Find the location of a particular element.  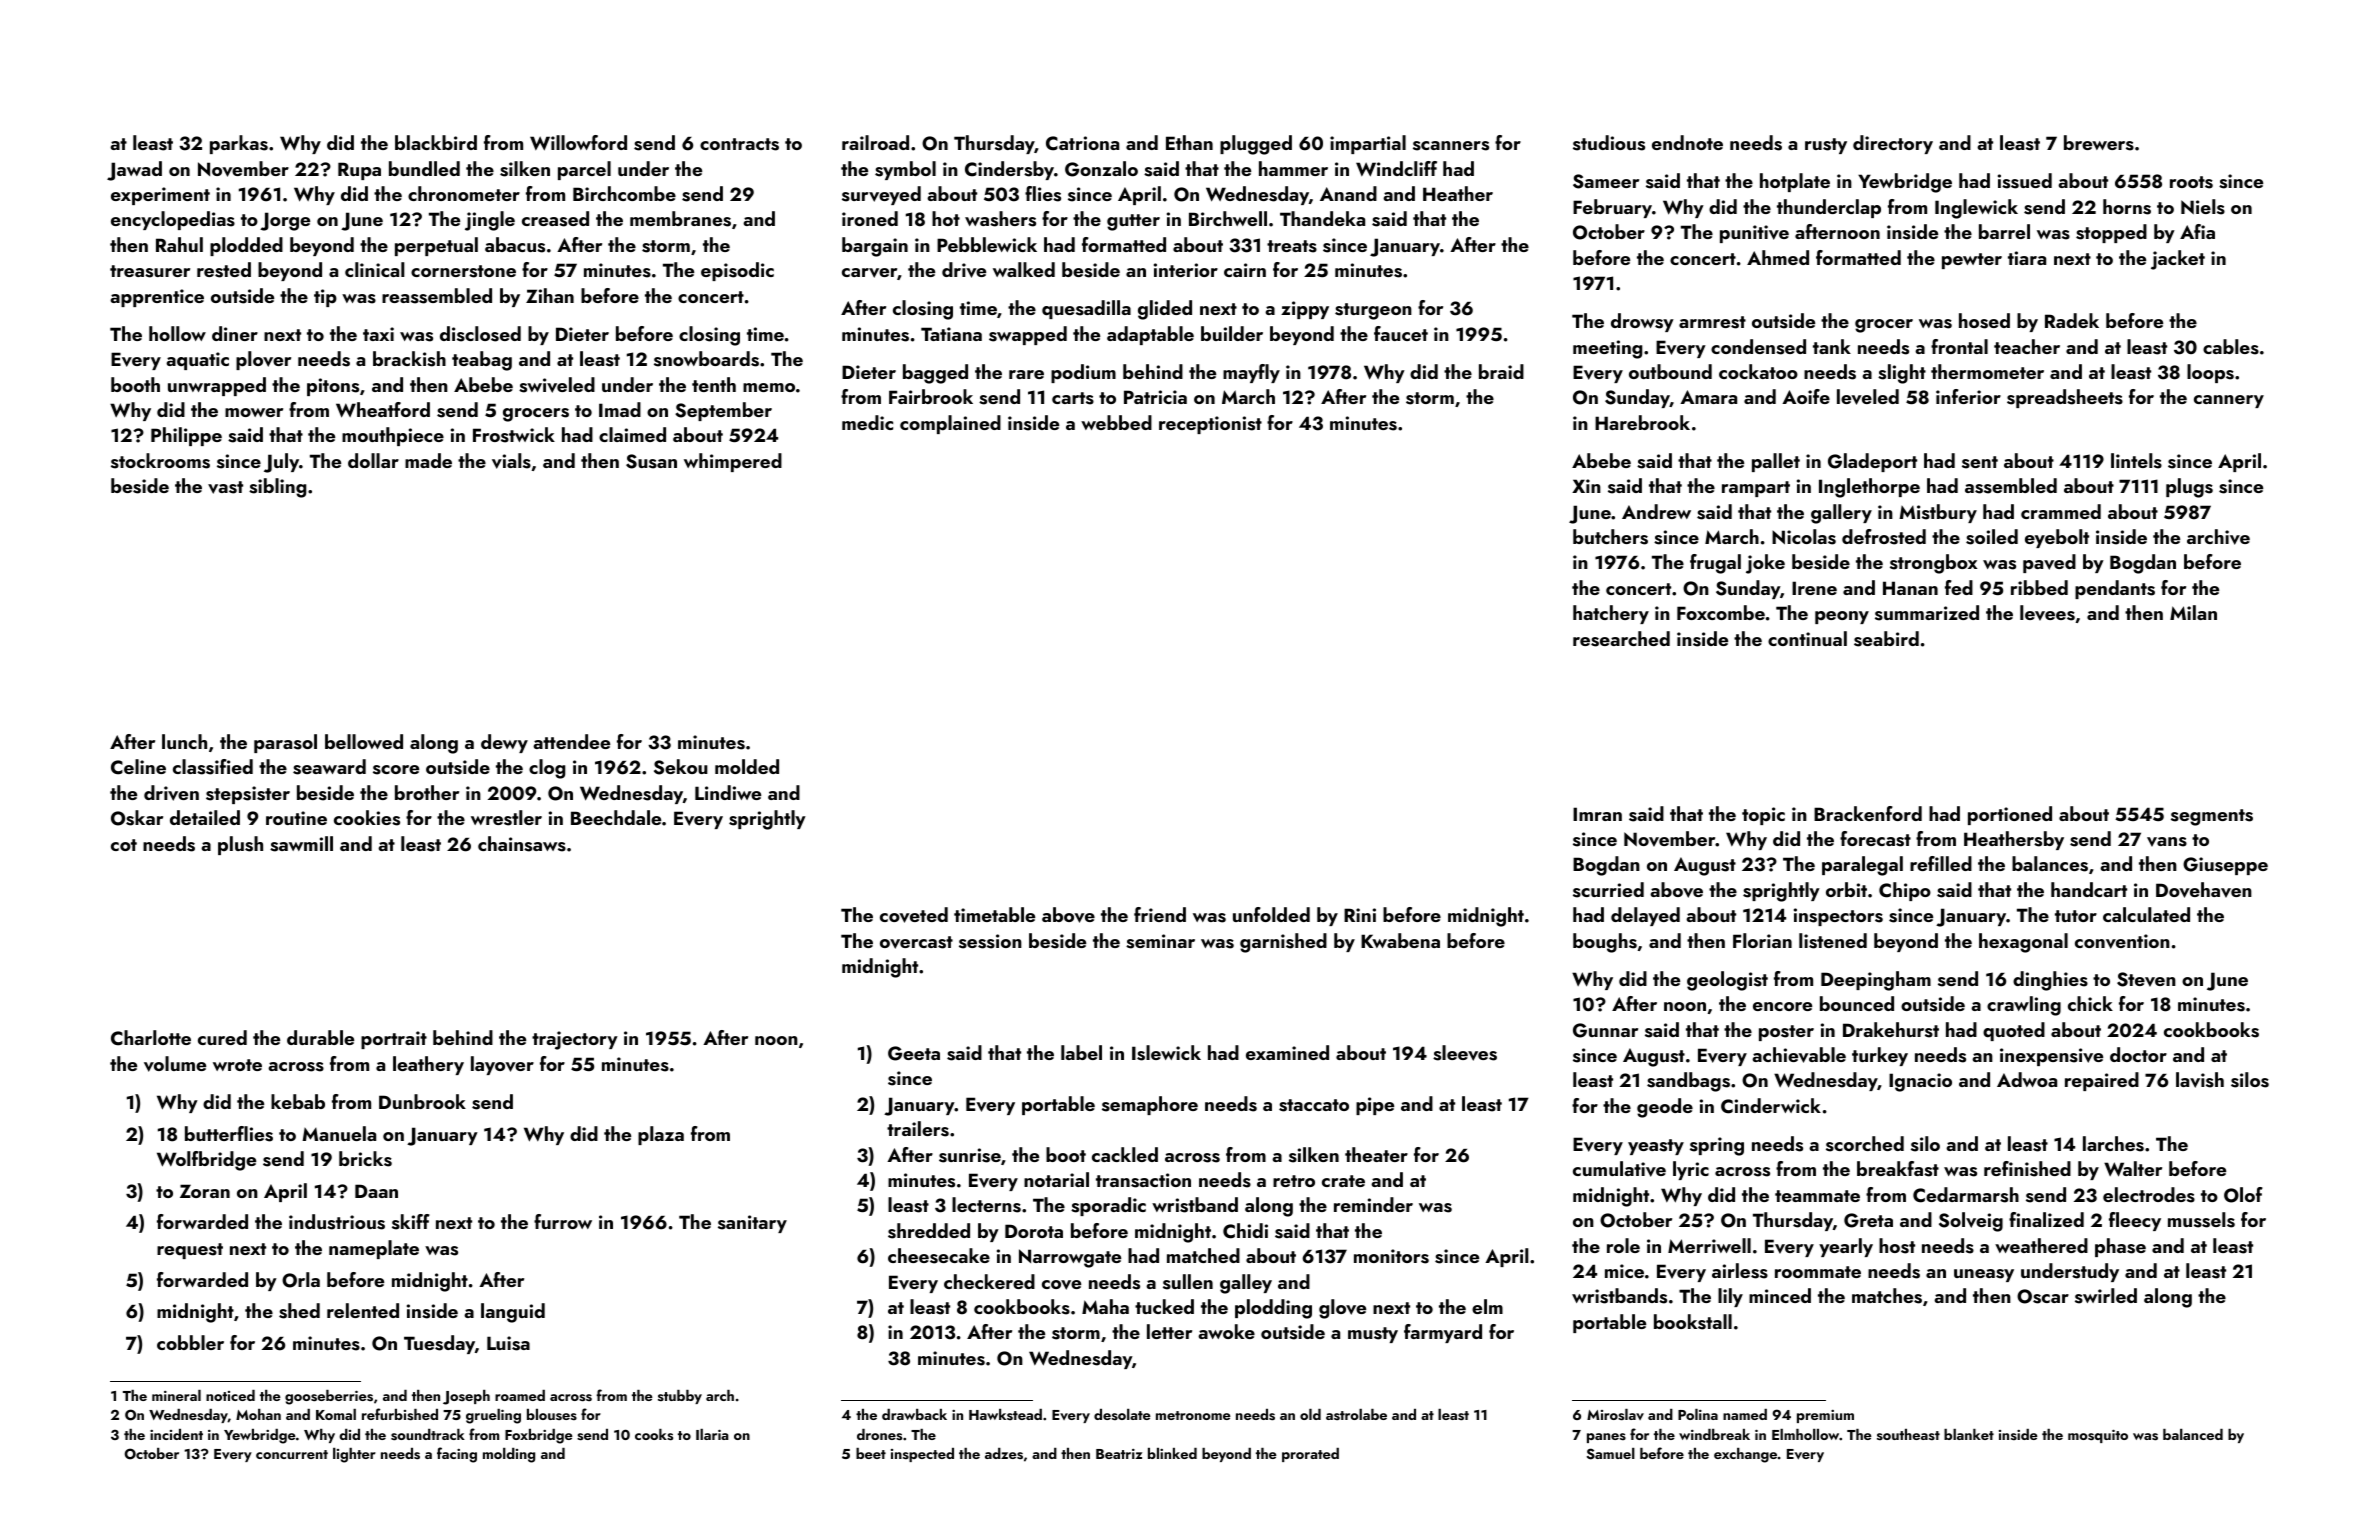

hatchery is located at coordinates (1611, 614).
